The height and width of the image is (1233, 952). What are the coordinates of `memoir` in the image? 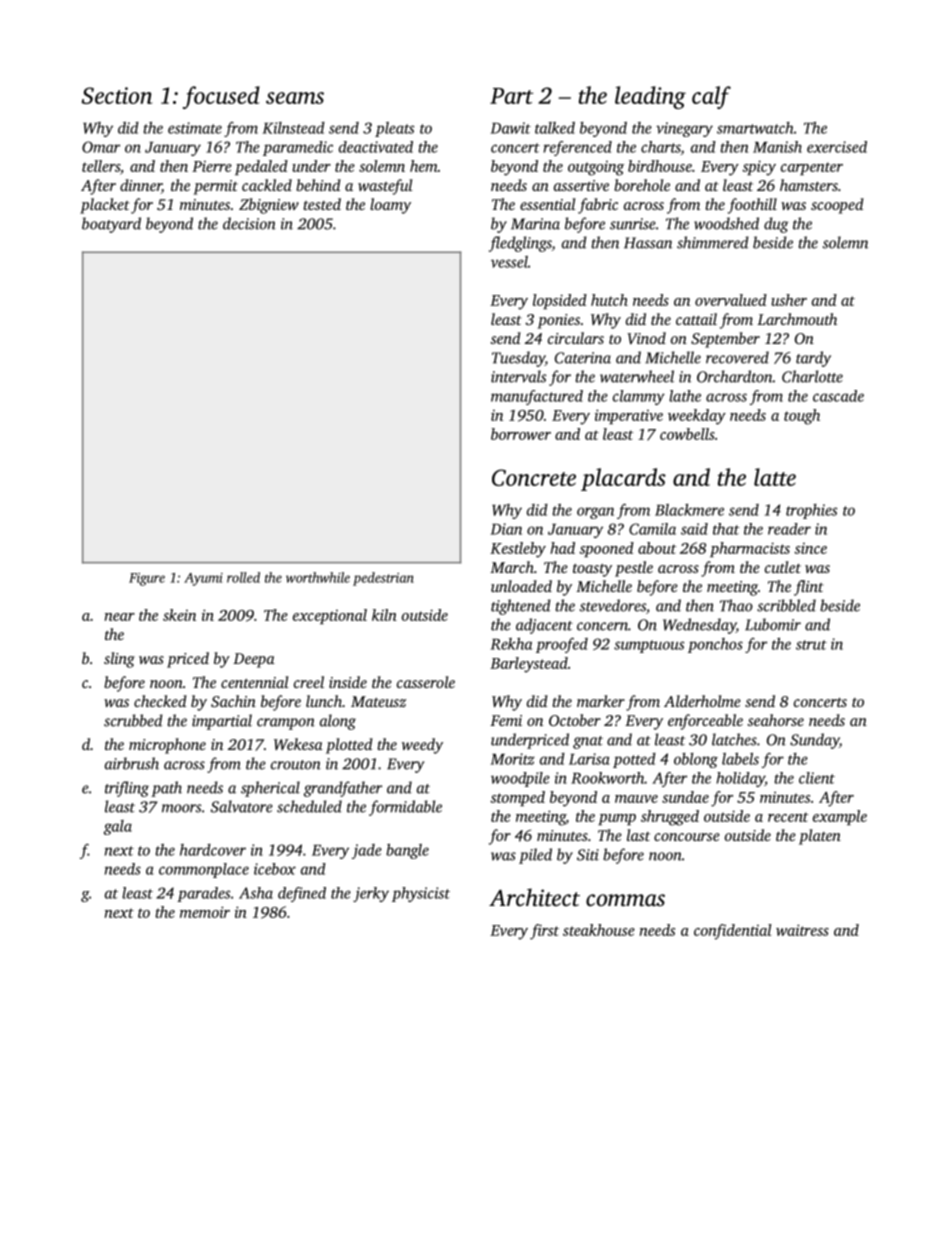 It's located at (205, 912).
